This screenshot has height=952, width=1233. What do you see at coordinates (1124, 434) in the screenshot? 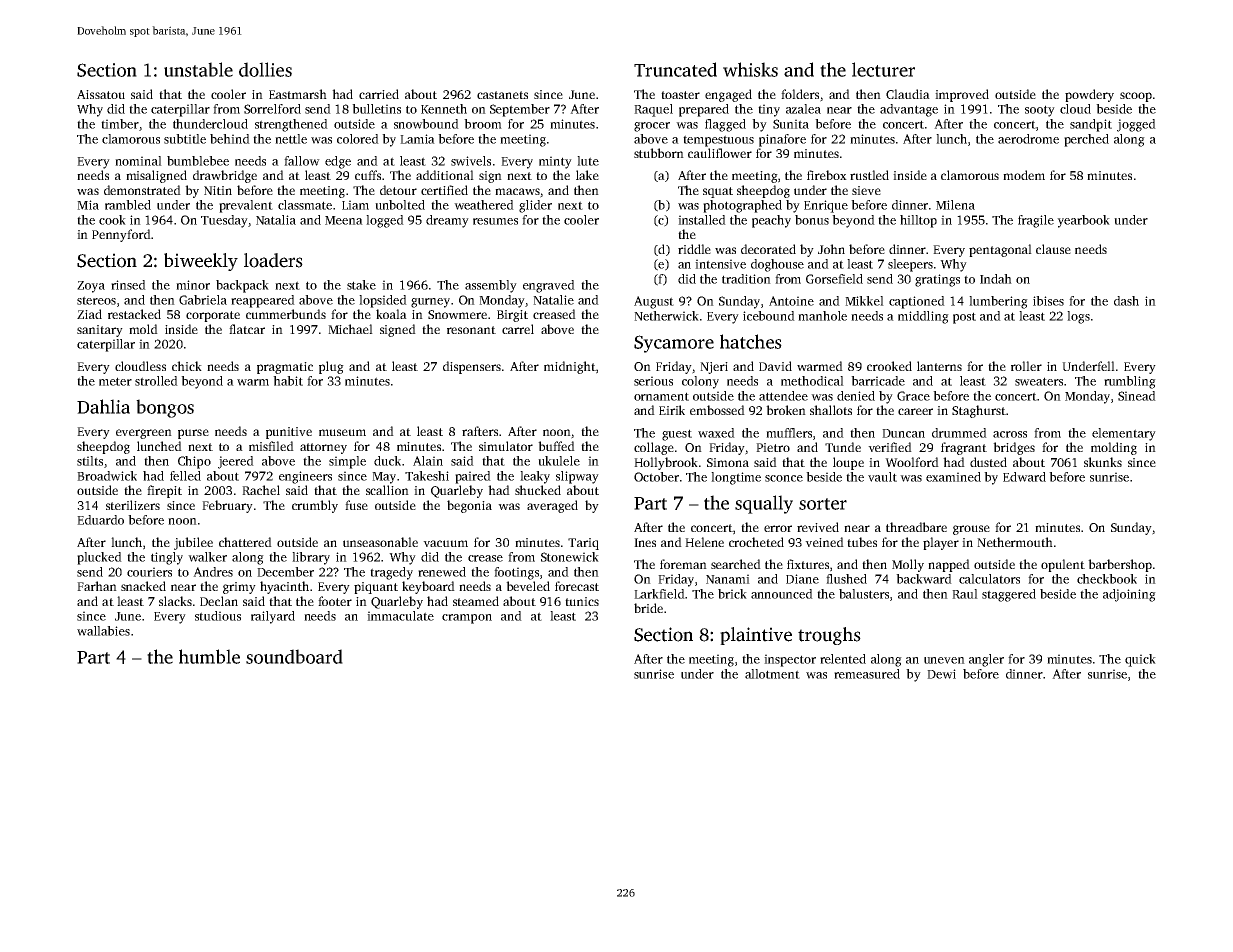
I see `elementary` at bounding box center [1124, 434].
